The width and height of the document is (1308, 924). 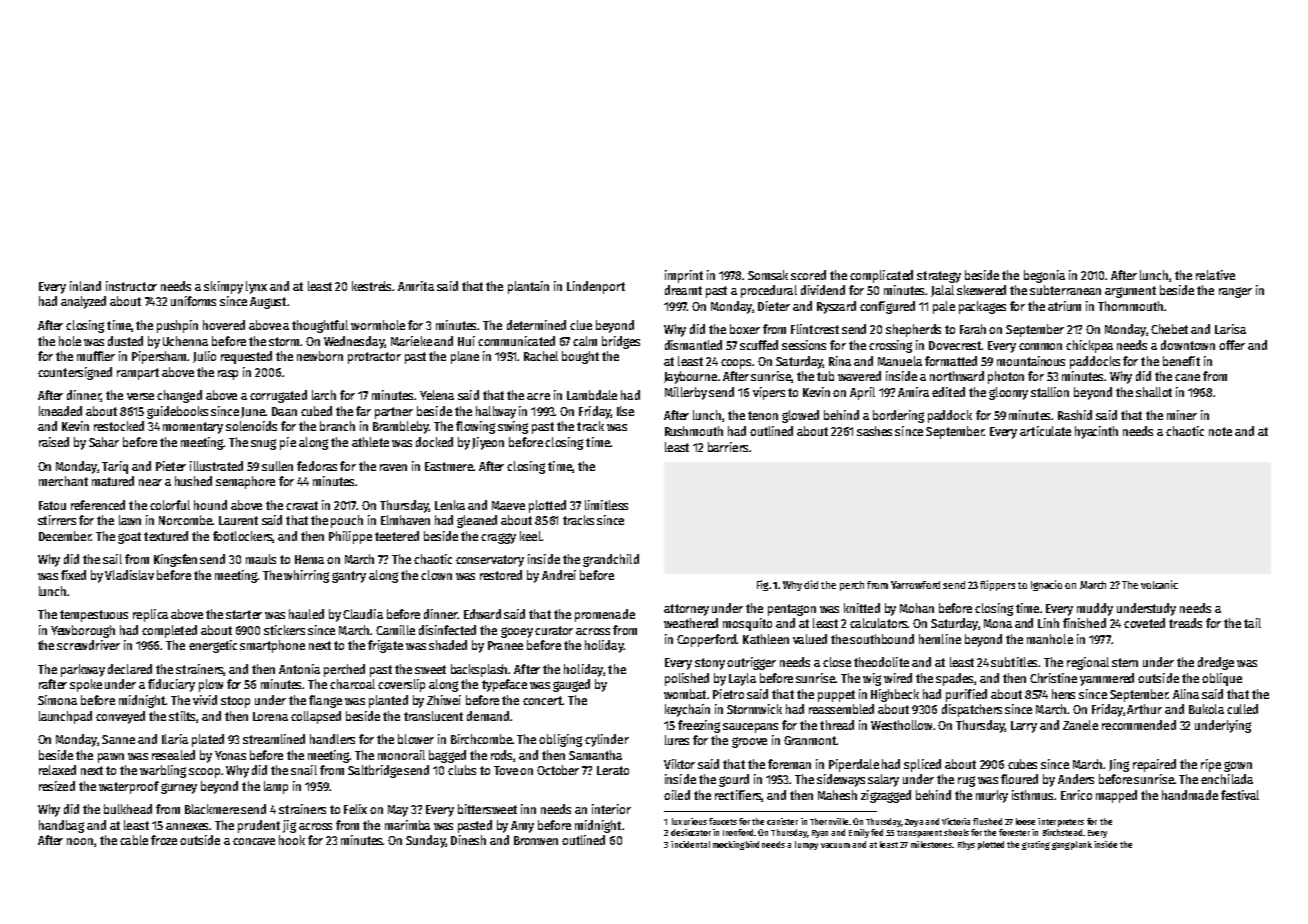 I want to click on culled, so click(x=1242, y=709).
